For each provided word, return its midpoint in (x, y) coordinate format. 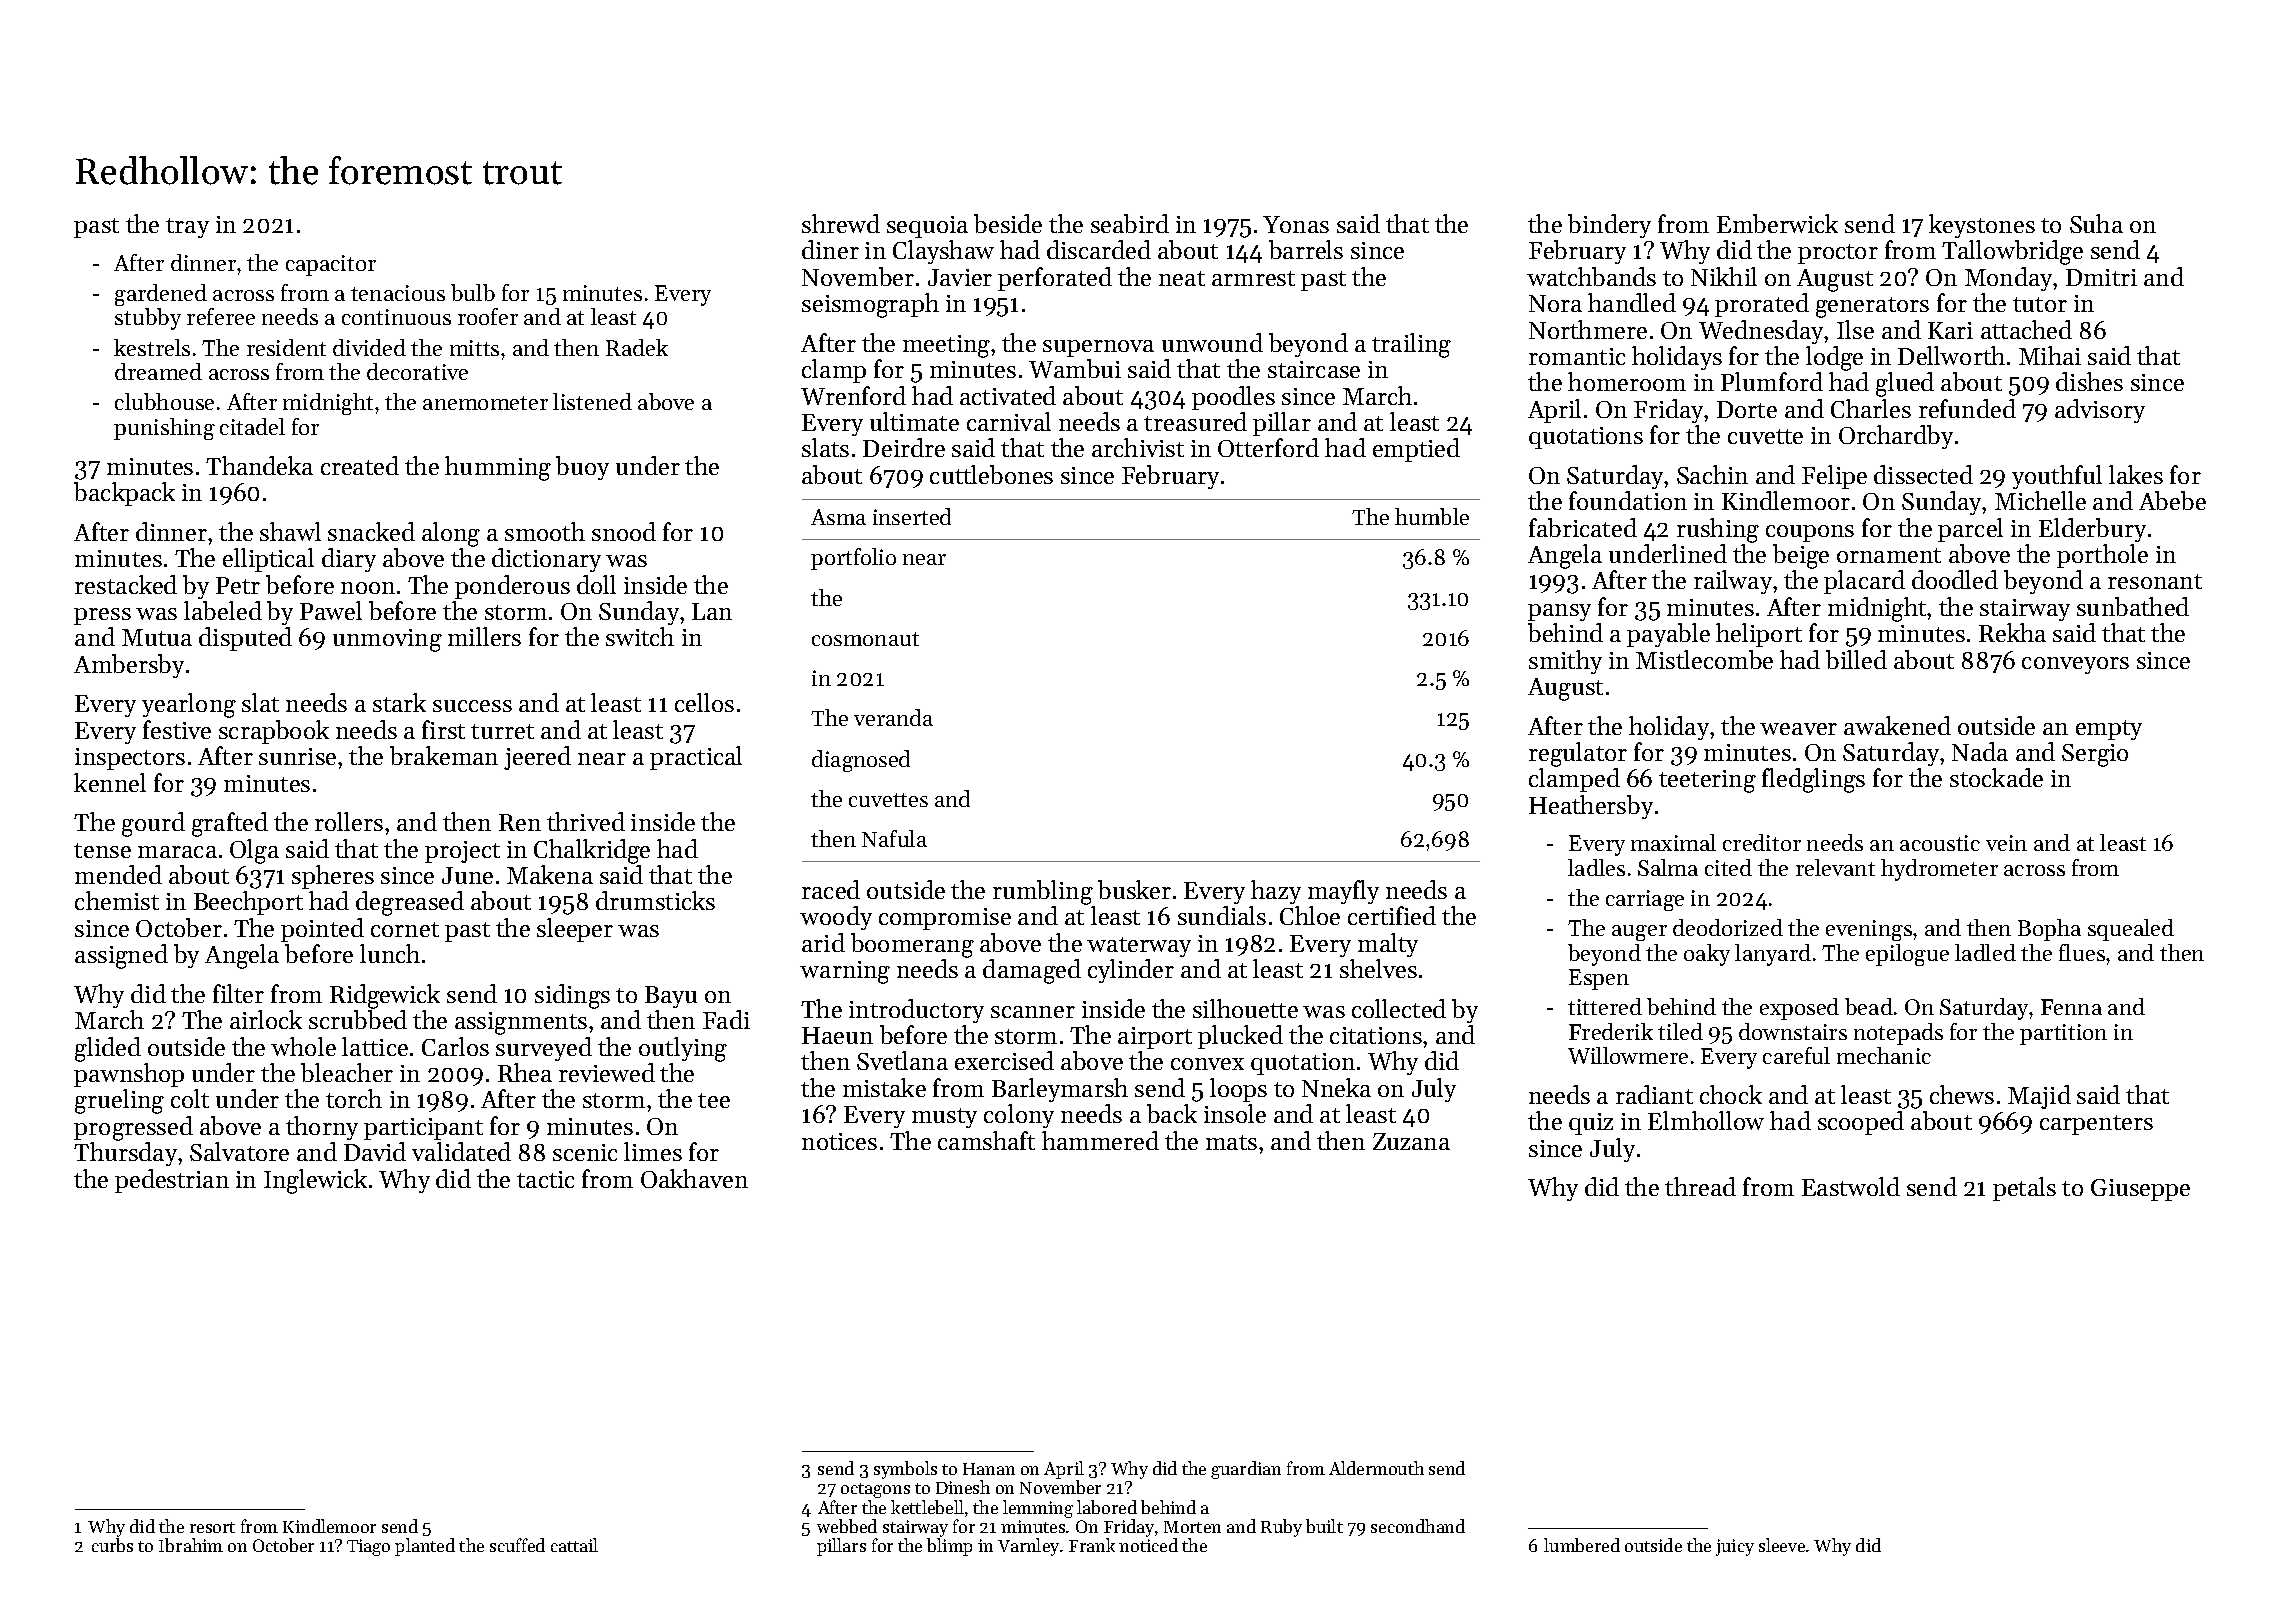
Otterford (1268, 447)
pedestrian (172, 1181)
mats (1231, 1142)
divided (369, 347)
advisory (2100, 411)
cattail (574, 1545)
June (467, 875)
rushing (1718, 530)
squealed (2131, 930)
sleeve (1782, 1545)
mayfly (1343, 892)
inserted (912, 516)
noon (368, 588)
